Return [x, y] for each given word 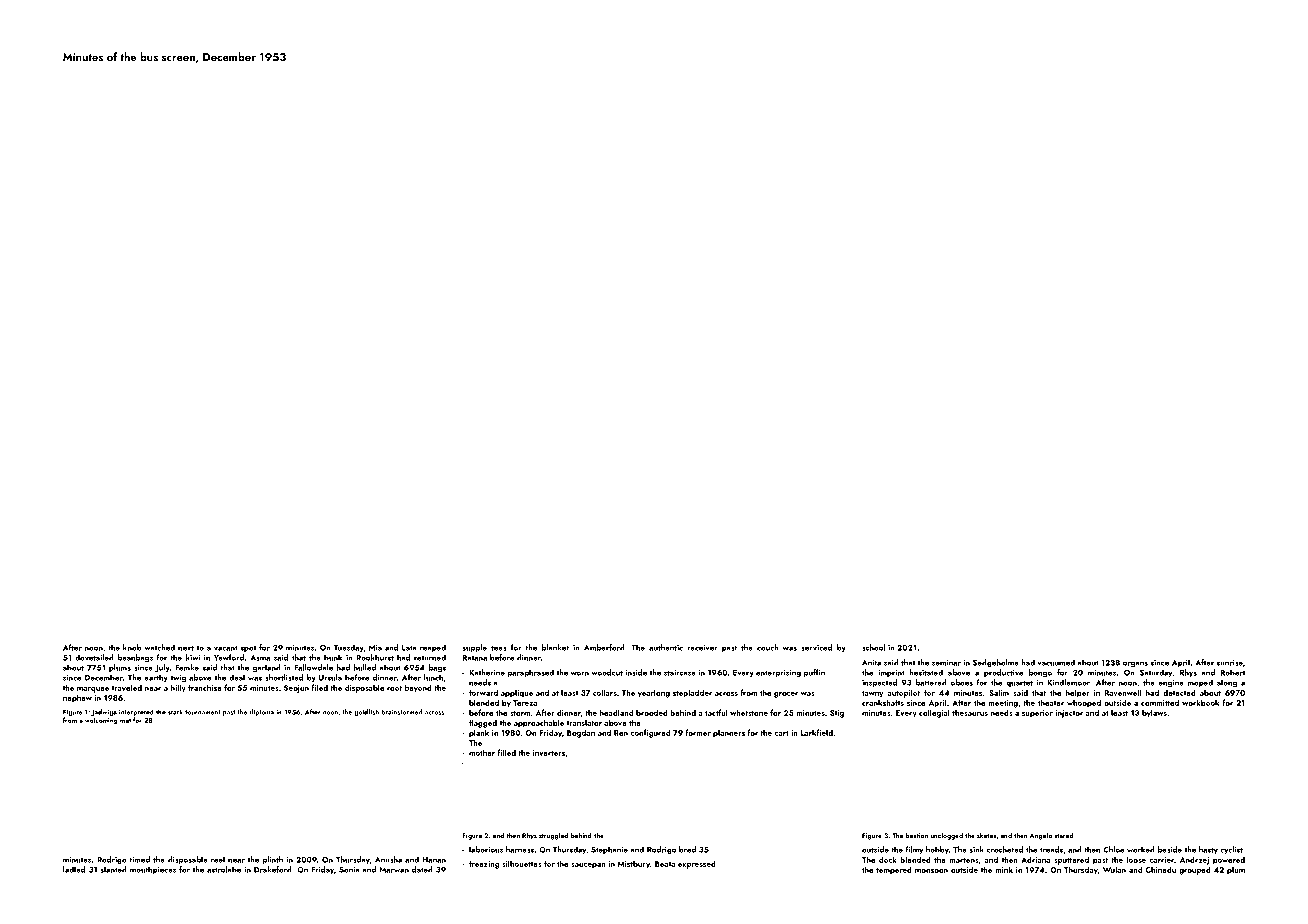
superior [1037, 714]
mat [125, 721]
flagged [483, 723]
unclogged [946, 836]
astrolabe [224, 869]
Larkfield [817, 732]
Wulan [1114, 869]
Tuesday [349, 648]
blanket [555, 647]
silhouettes [522, 863]
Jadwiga [104, 712]
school [873, 647]
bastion [917, 835]
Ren [621, 733]
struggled [553, 836]
